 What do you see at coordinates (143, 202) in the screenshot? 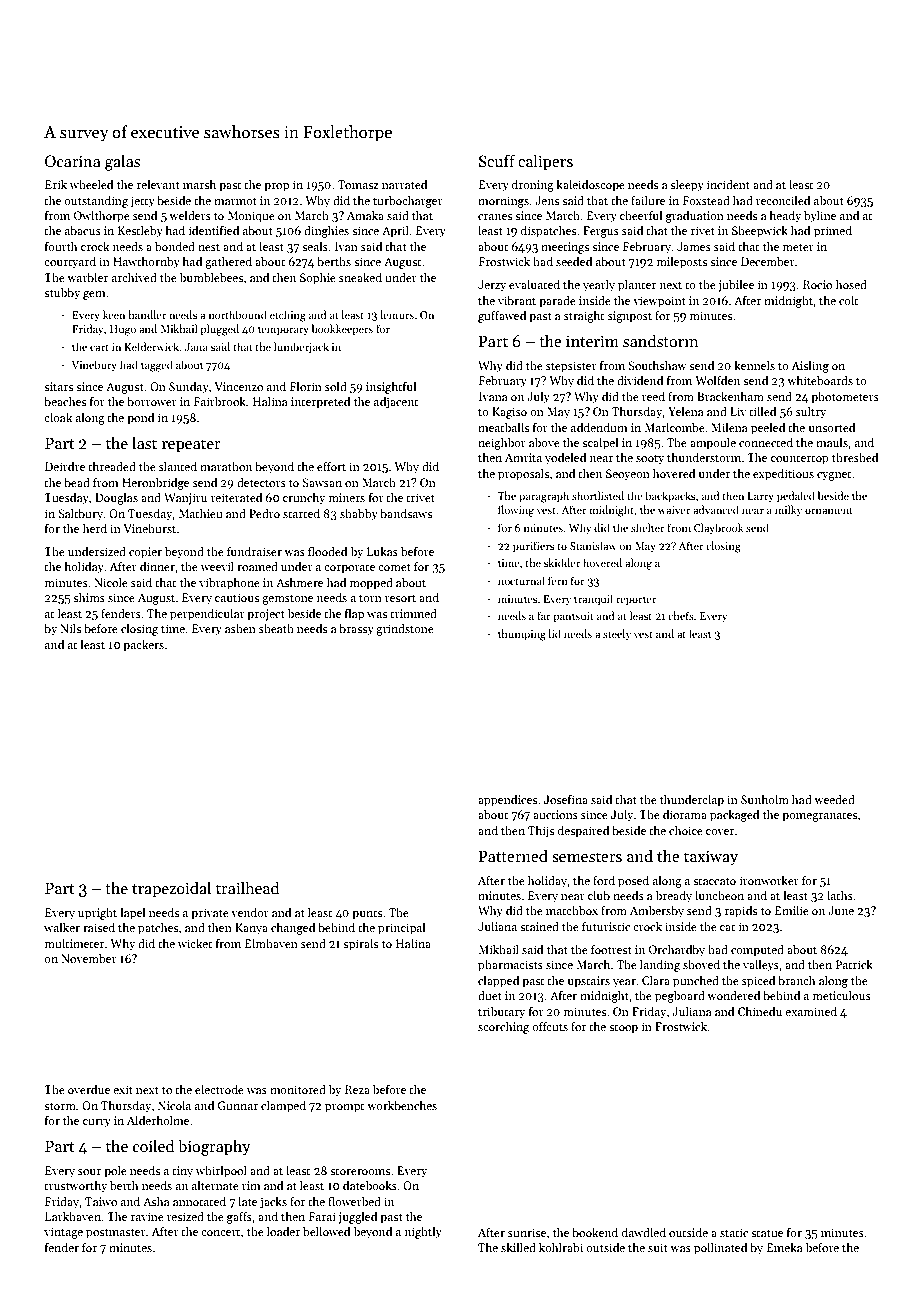
I see `jetty` at bounding box center [143, 202].
